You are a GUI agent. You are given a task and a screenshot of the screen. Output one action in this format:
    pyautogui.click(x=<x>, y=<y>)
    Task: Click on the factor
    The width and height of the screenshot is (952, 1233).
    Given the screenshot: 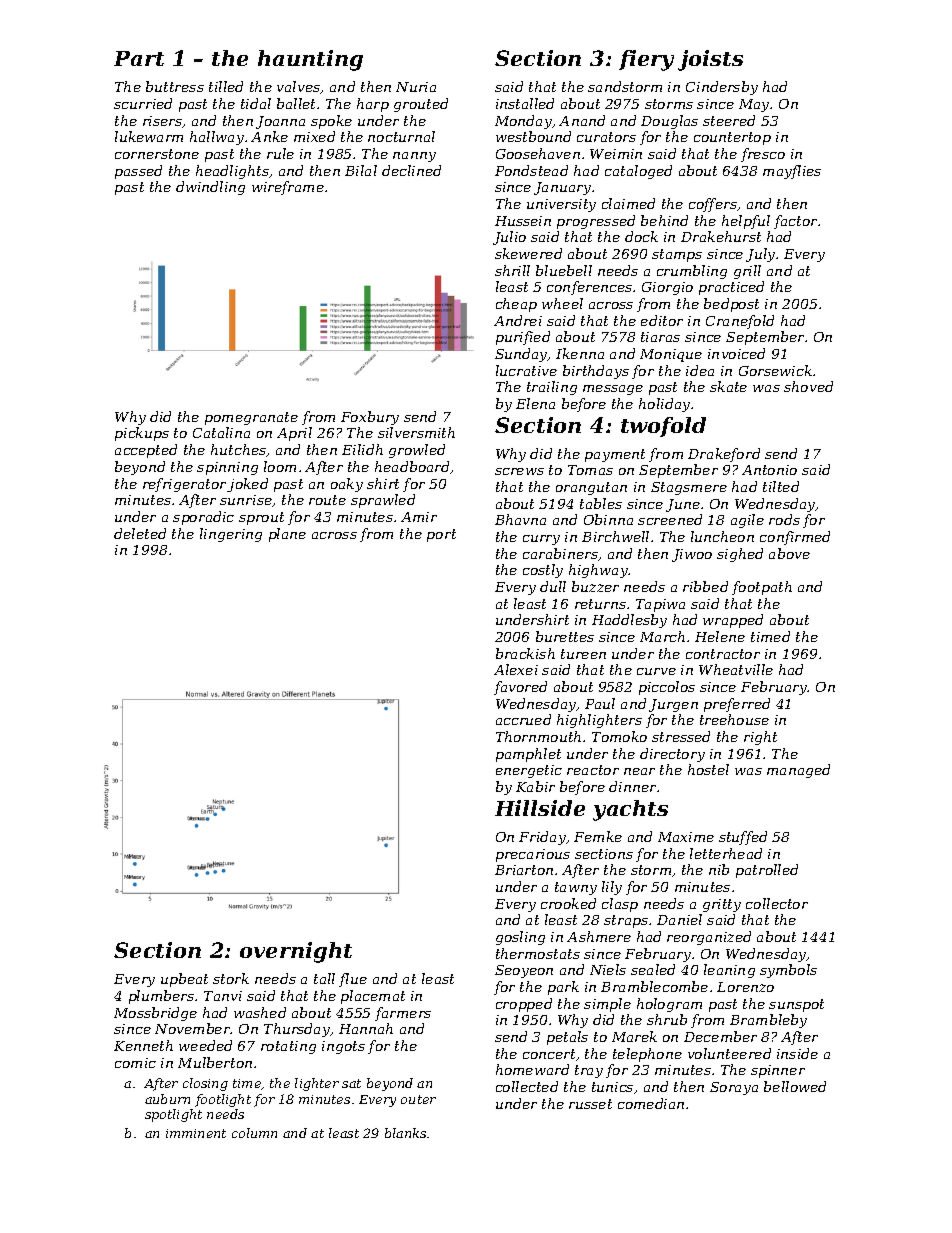 What is the action you would take?
    pyautogui.click(x=795, y=222)
